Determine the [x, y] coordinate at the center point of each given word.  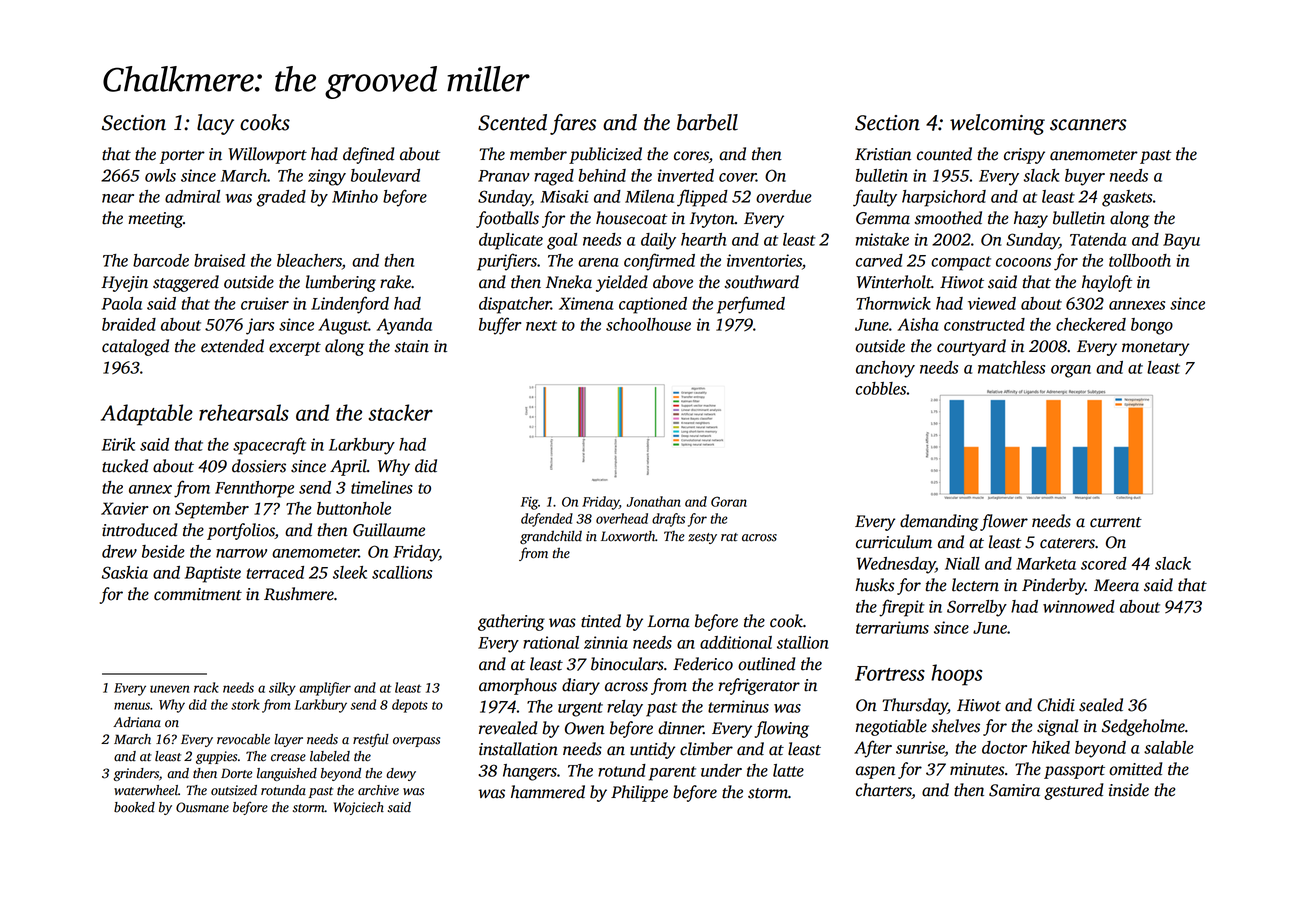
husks [875, 585]
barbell [707, 122]
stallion [803, 642]
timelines [382, 487]
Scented [512, 122]
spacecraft [269, 446]
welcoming [997, 124]
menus [132, 706]
